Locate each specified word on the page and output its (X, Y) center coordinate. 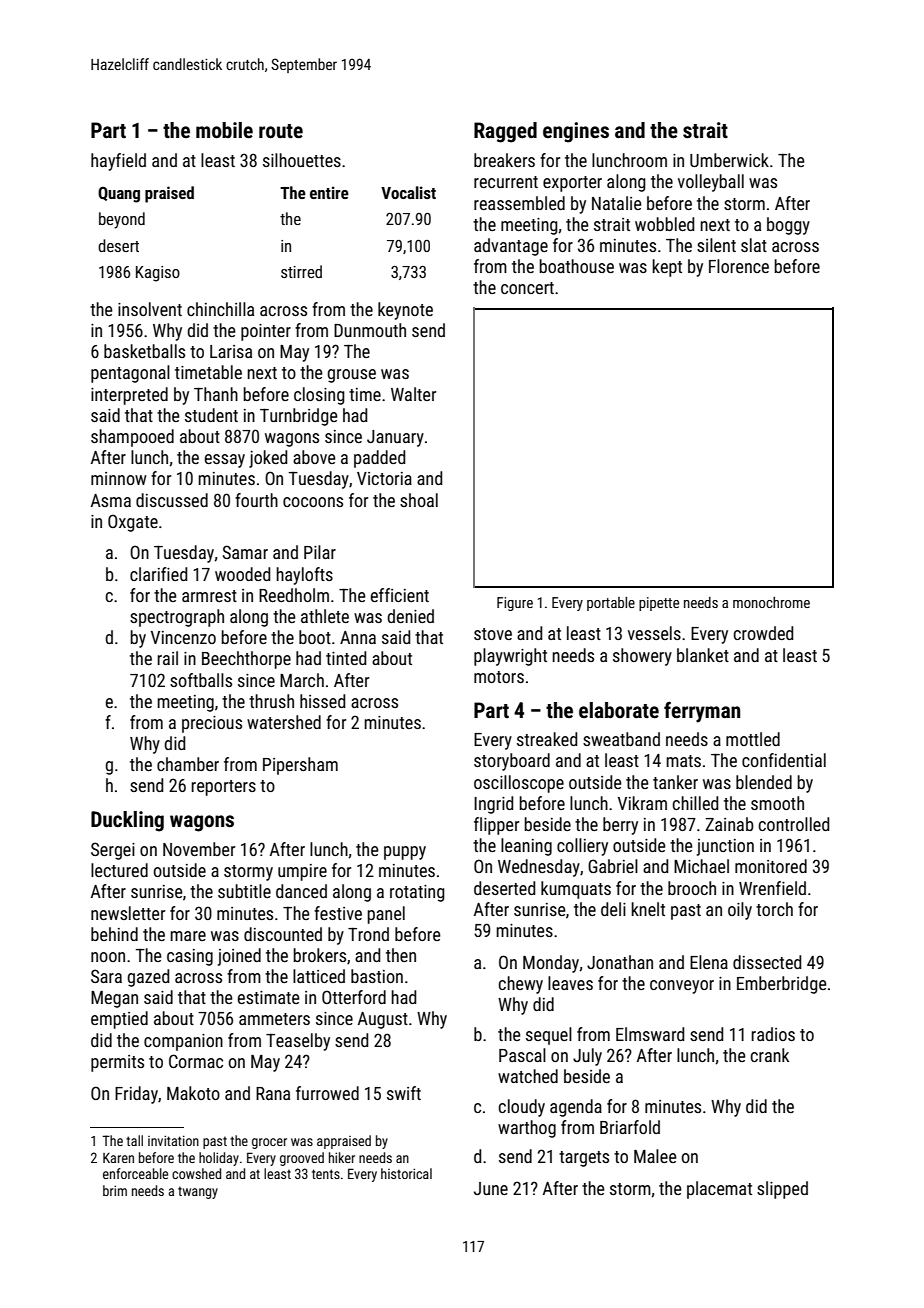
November (199, 849)
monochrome (771, 602)
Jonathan (620, 962)
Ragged (505, 132)
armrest (209, 596)
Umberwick (729, 160)
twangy (198, 1192)
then (401, 955)
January (395, 438)
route (281, 131)
